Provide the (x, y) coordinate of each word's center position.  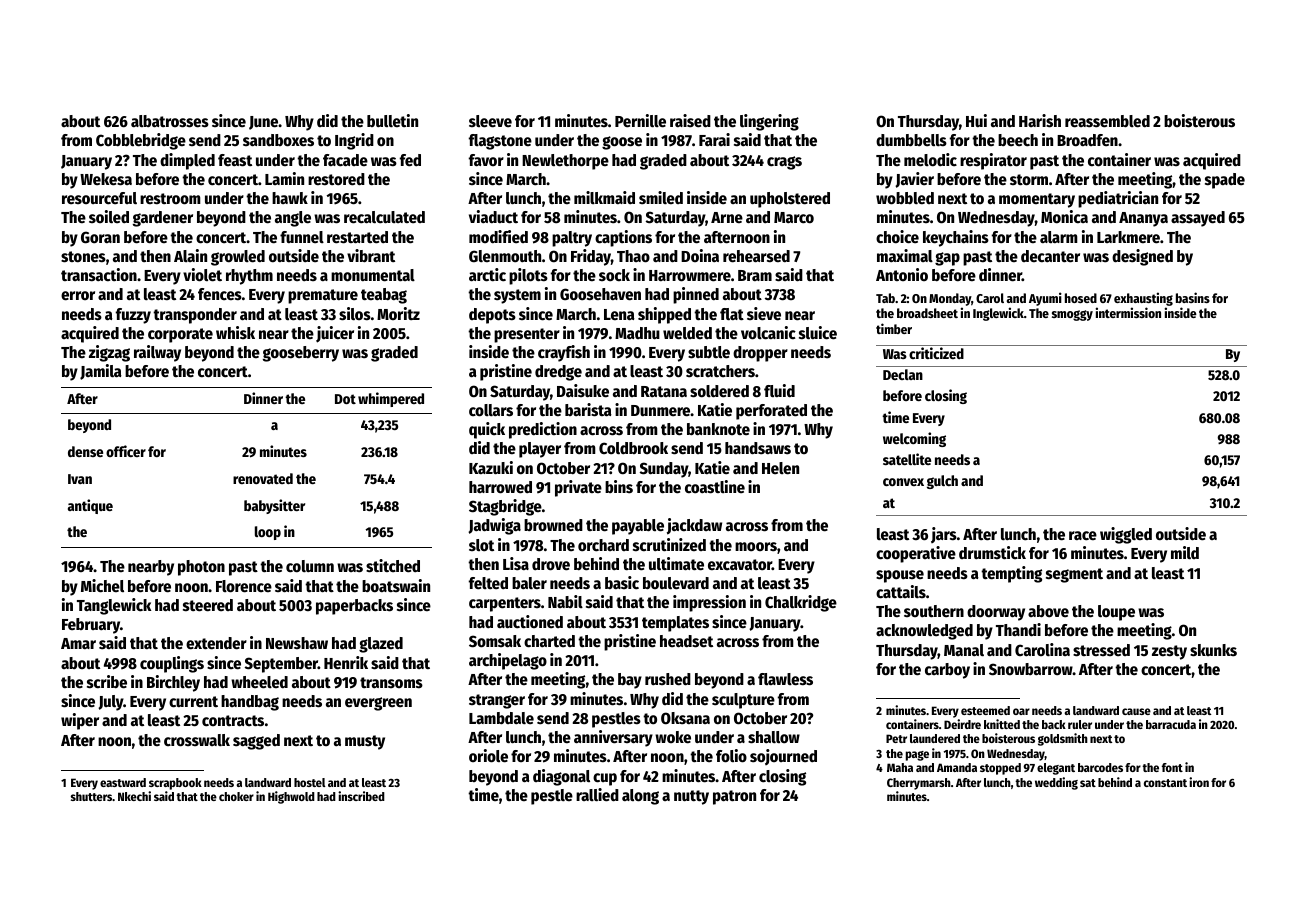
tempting (1011, 574)
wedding (1056, 783)
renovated (263, 478)
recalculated (384, 217)
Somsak (495, 641)
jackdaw (694, 526)
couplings (172, 664)
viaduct (493, 217)
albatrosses (170, 121)
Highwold (291, 797)
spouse (900, 576)
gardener (163, 219)
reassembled (1107, 121)
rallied (597, 795)
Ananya (1143, 219)
